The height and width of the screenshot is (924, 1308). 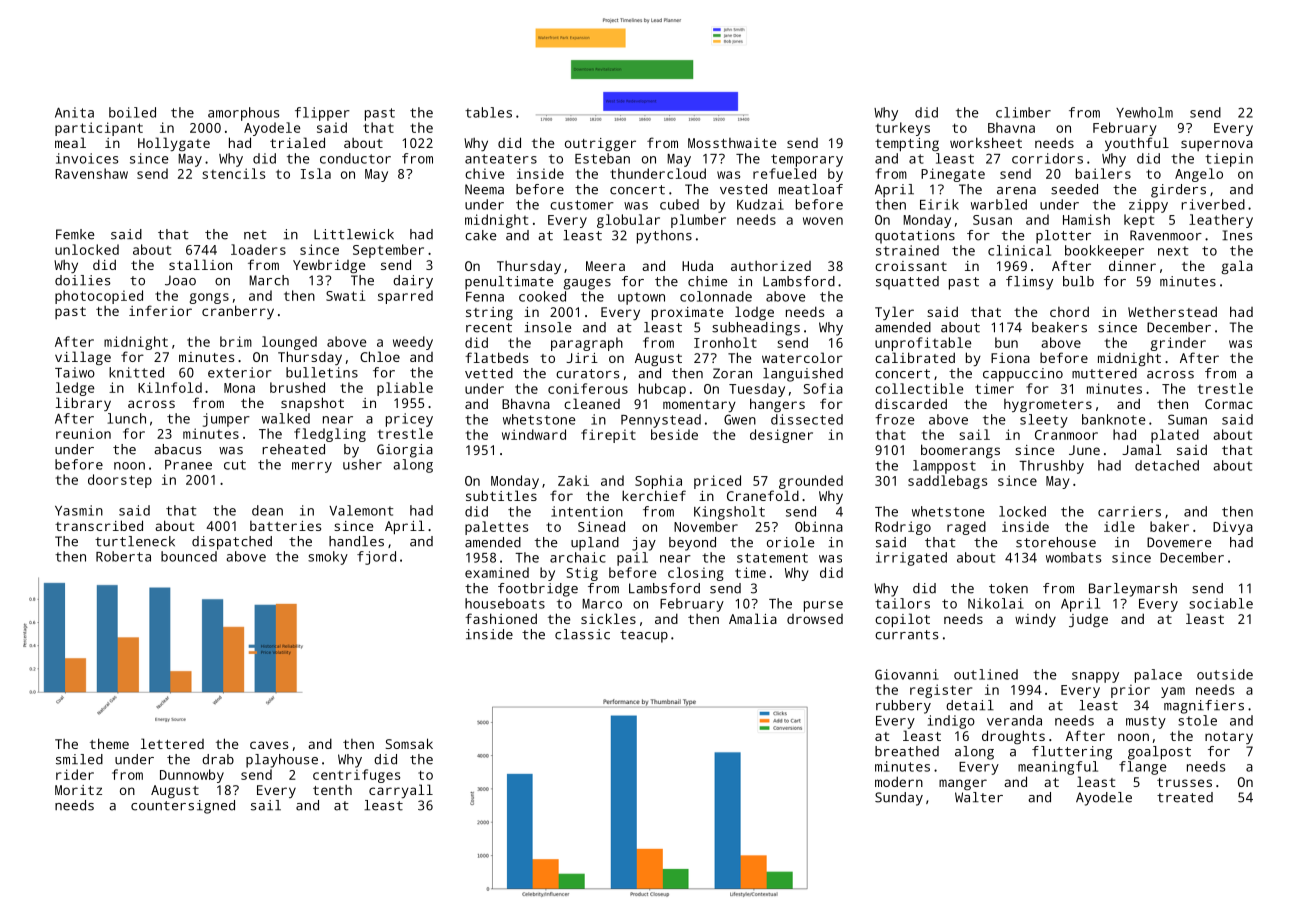 I want to click on Ravenshaw, so click(x=91, y=173).
